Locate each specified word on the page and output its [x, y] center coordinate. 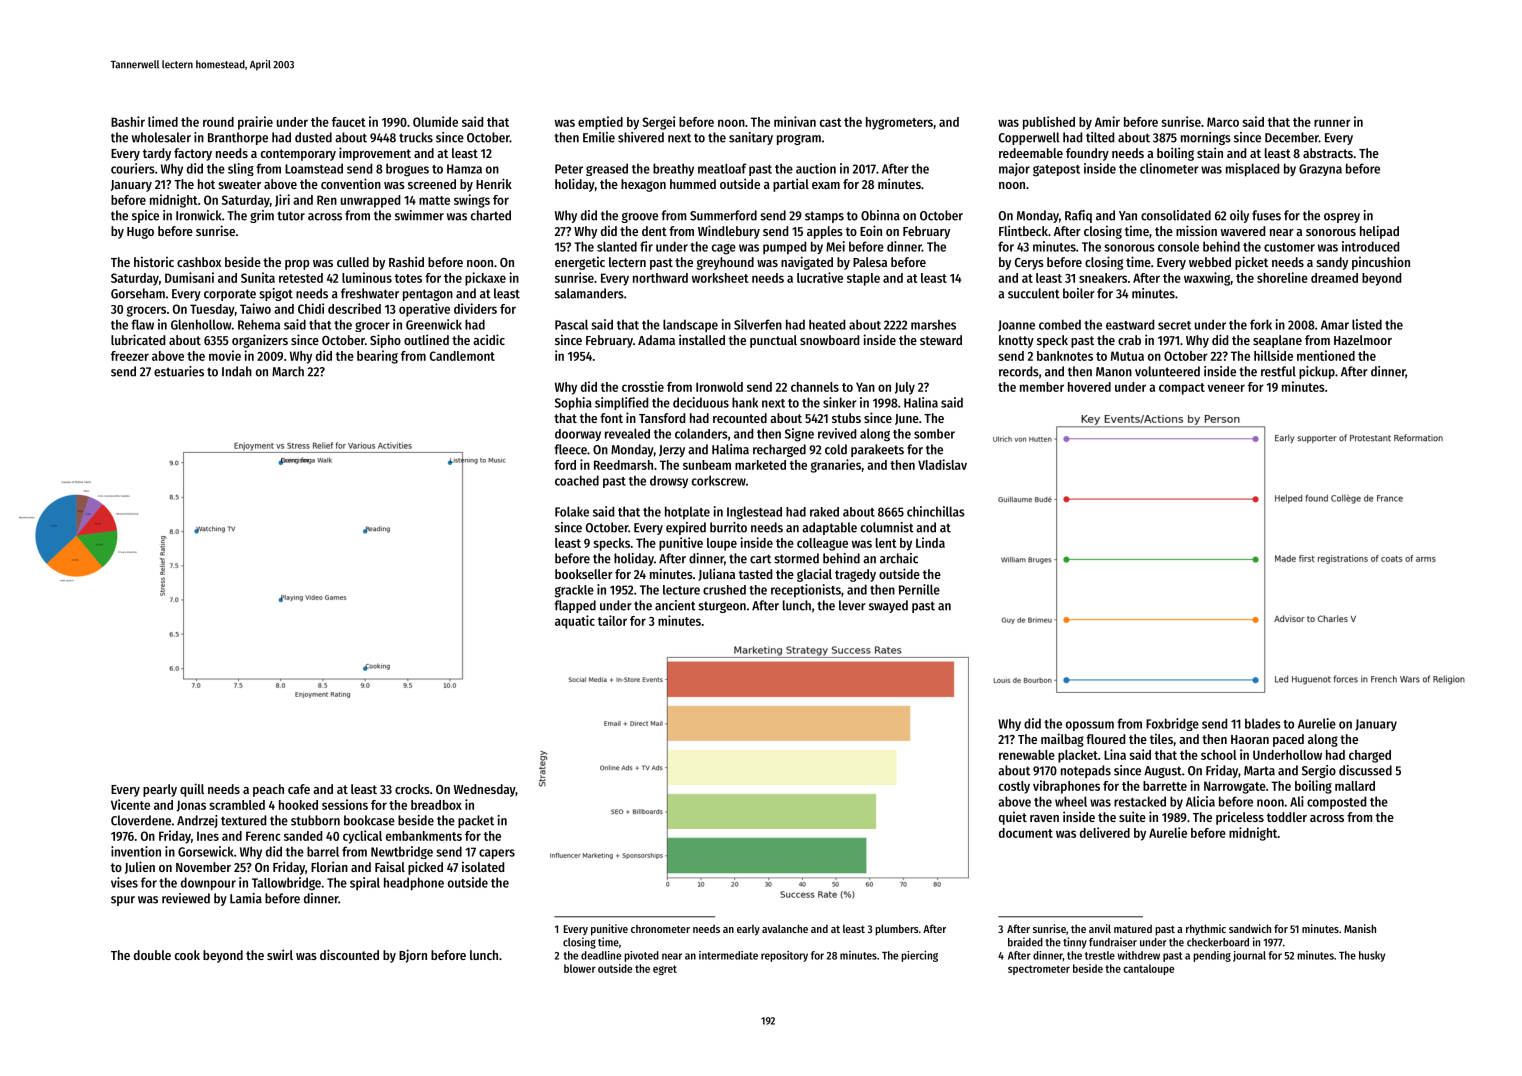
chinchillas [936, 511]
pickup [1317, 372]
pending [1212, 956]
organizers [260, 341]
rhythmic [1206, 929]
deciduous [701, 402]
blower [580, 968]
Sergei [658, 123]
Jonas [191, 806]
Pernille [919, 589]
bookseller [584, 574]
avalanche [785, 928]
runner [1332, 123]
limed [163, 121]
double [152, 955]
